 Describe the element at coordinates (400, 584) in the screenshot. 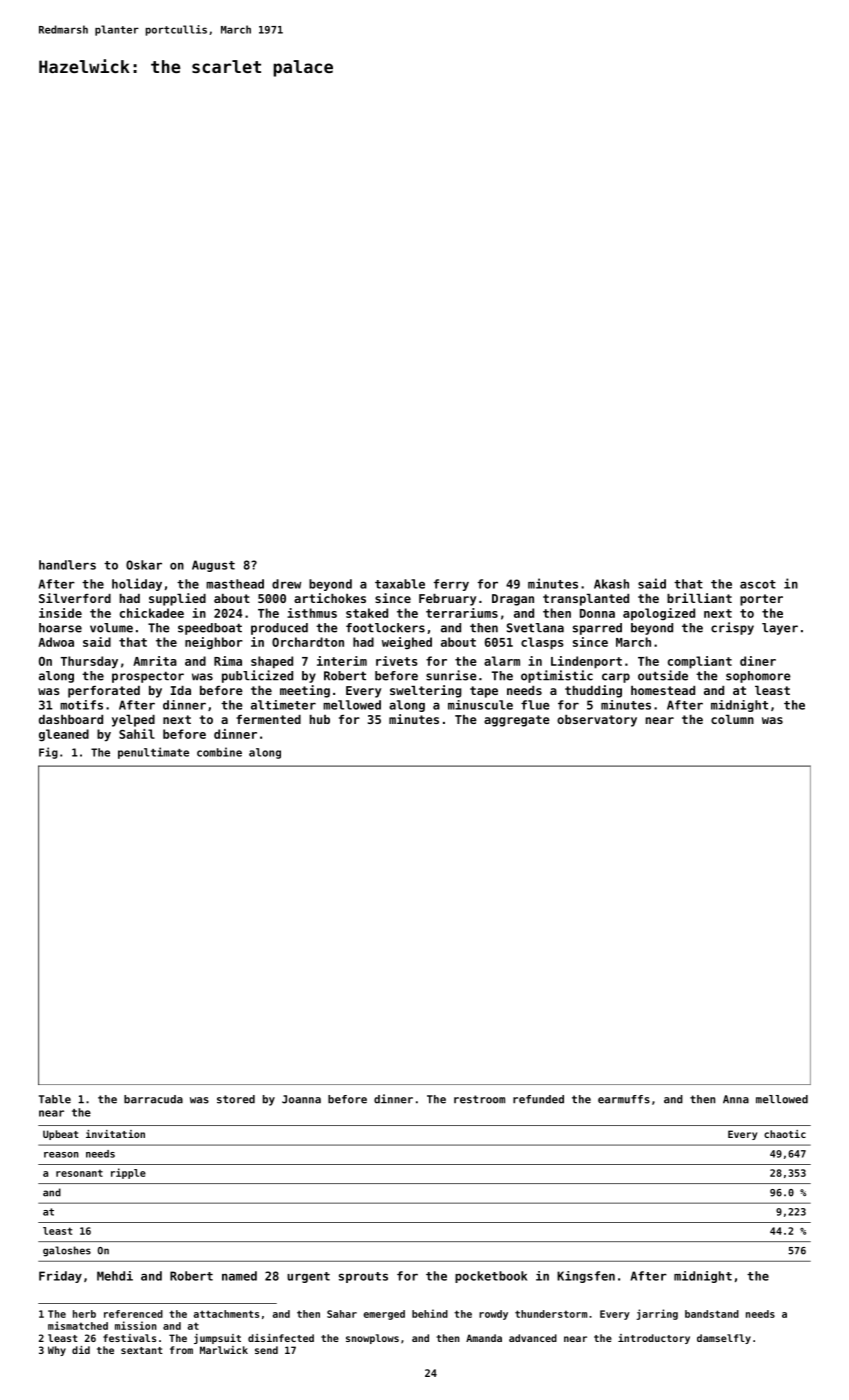

I see `taxable` at that location.
